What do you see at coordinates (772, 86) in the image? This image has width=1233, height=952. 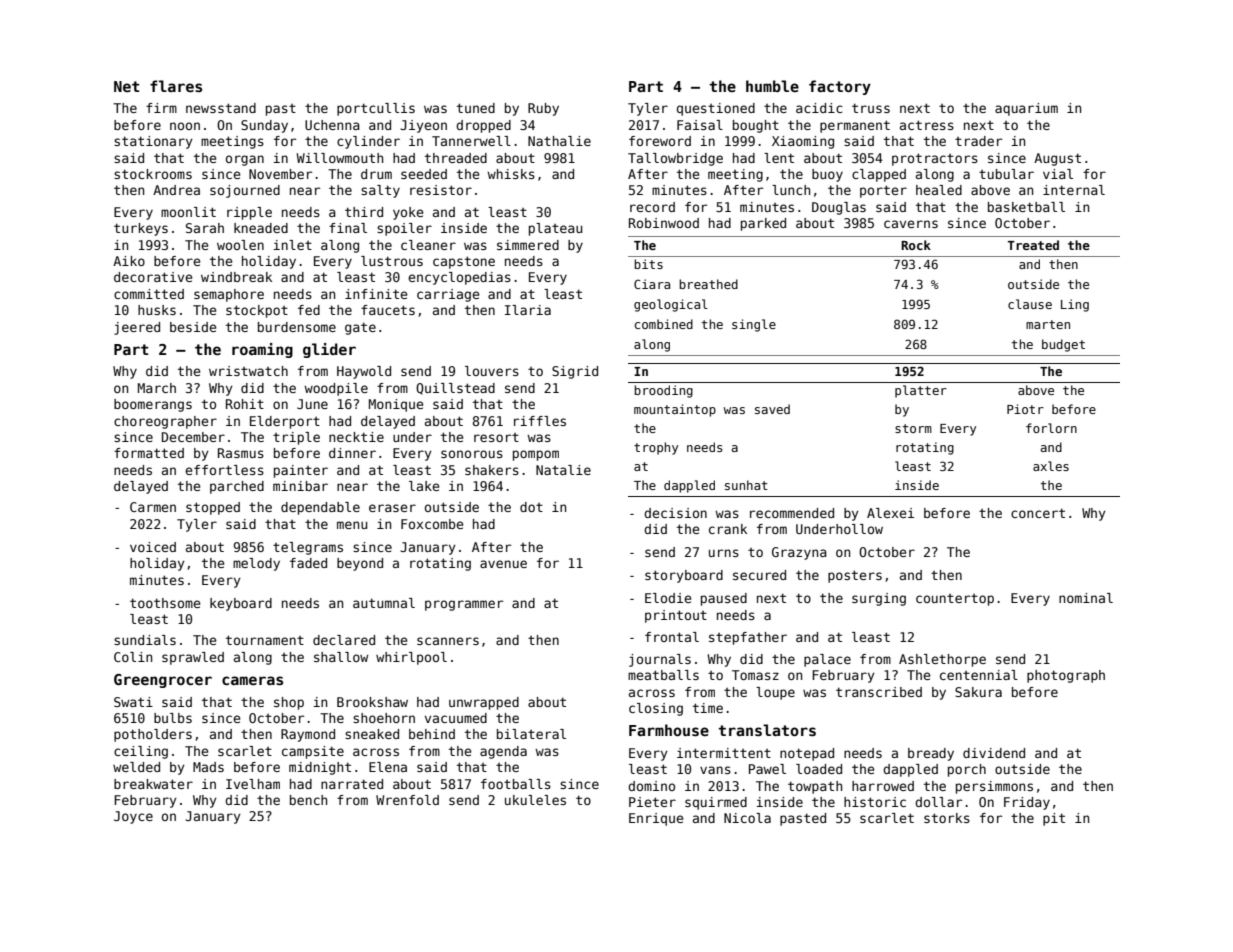 I see `humble` at bounding box center [772, 86].
